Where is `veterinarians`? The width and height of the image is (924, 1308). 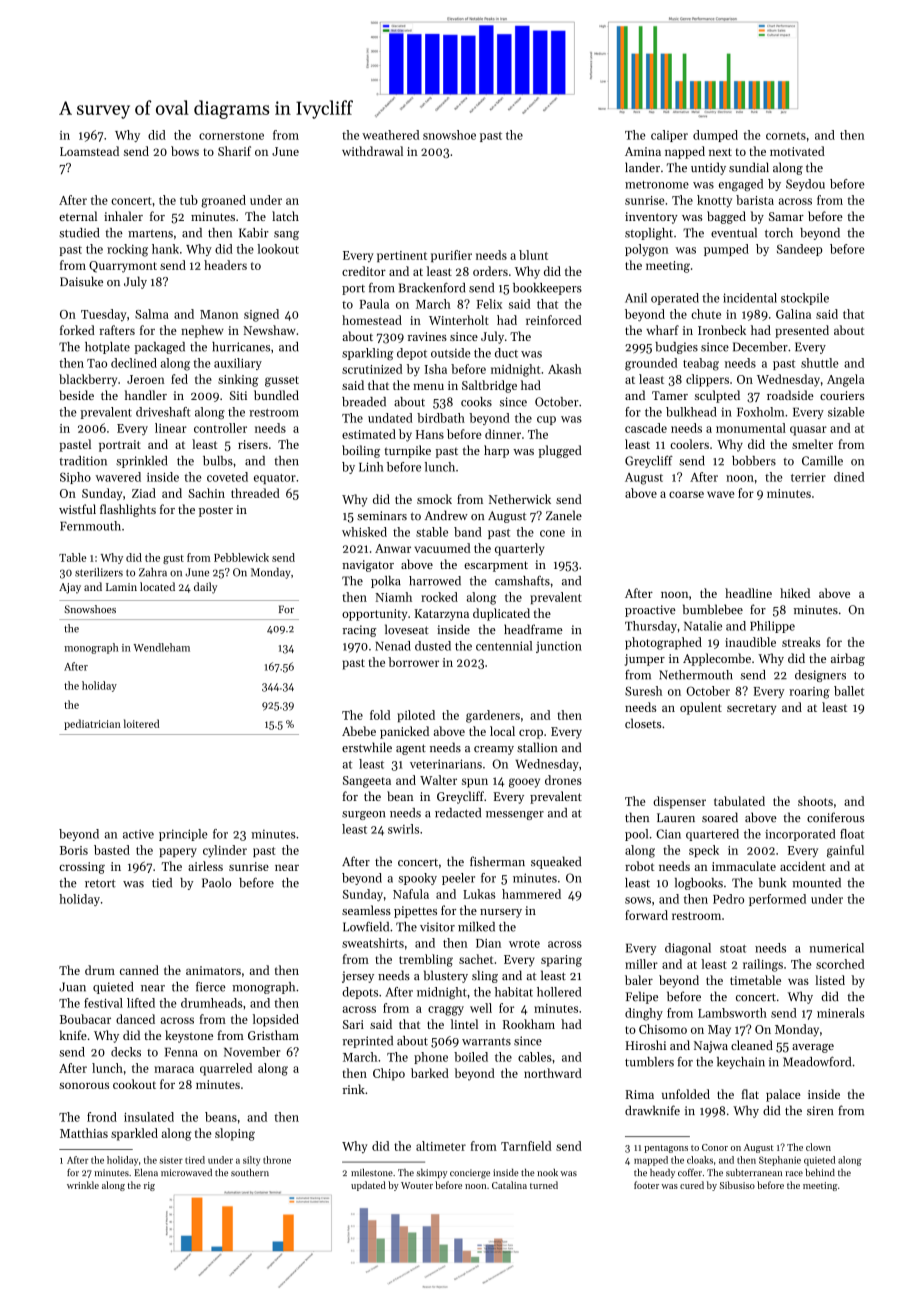 veterinarians is located at coordinates (446, 764).
